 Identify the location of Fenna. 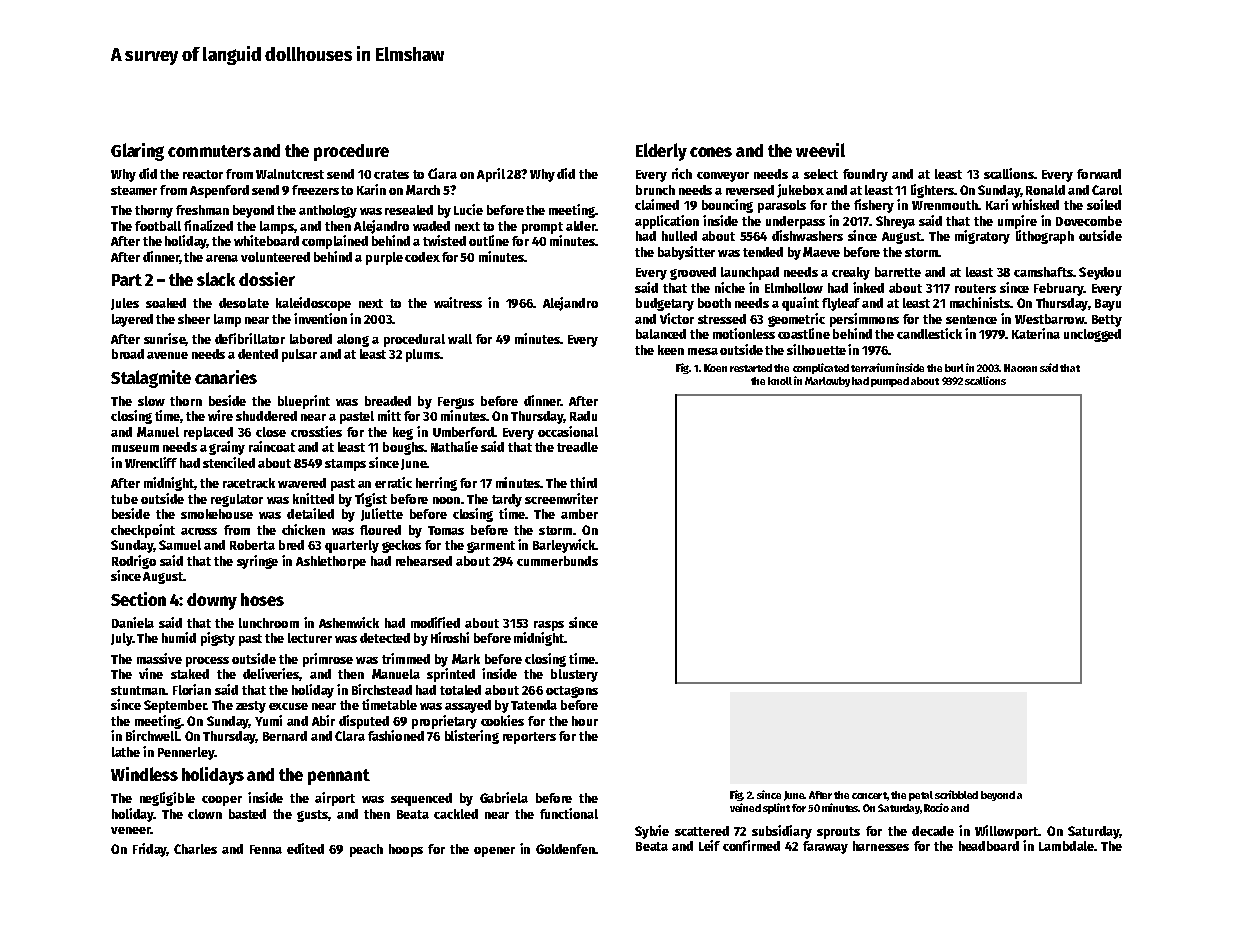
(266, 849).
